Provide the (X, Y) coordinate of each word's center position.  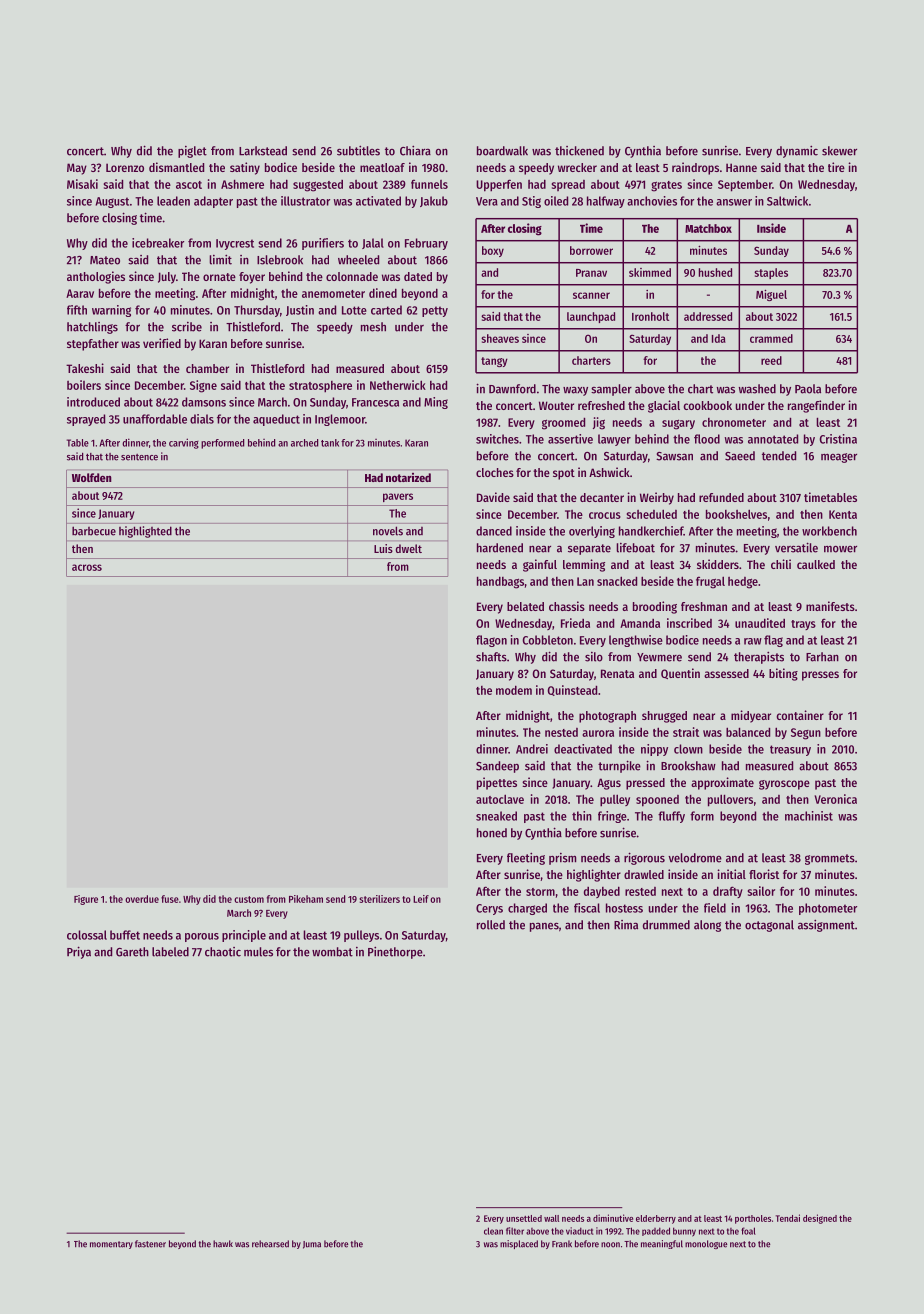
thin (582, 816)
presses (820, 676)
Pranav (591, 273)
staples (771, 273)
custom (249, 899)
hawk (223, 1244)
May (77, 169)
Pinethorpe (395, 952)
